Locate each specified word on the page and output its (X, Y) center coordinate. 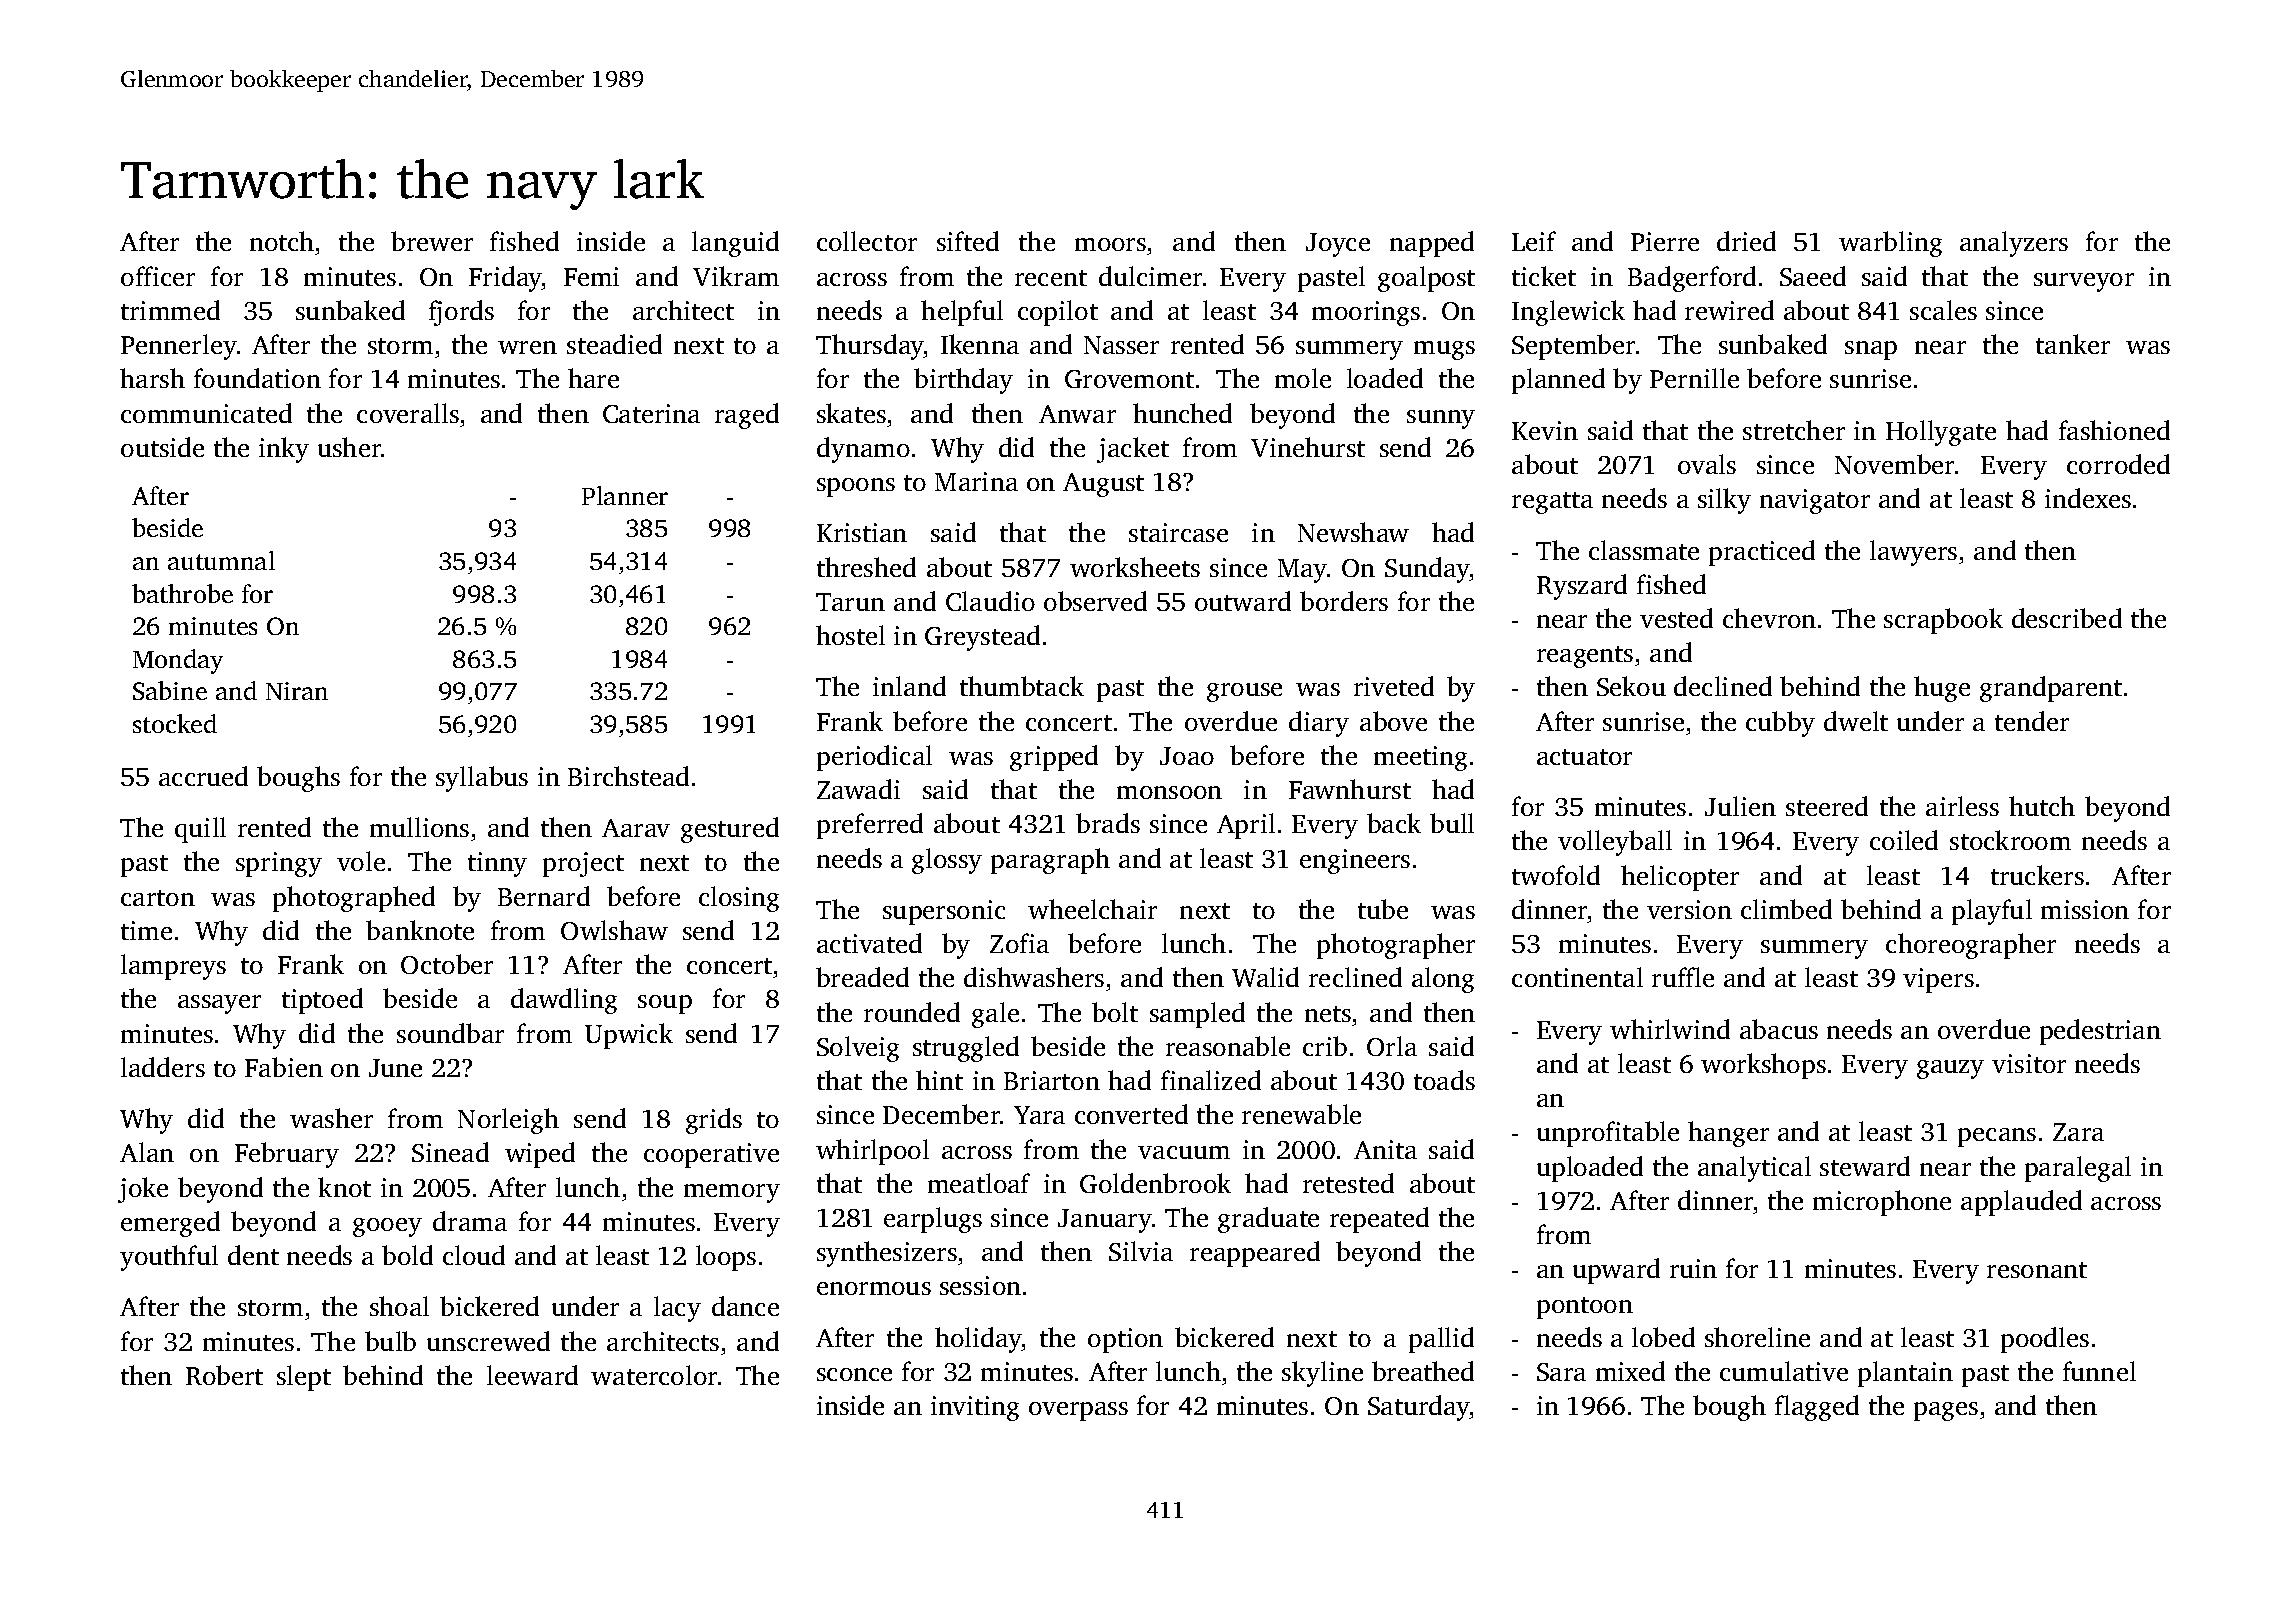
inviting (975, 1408)
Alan (147, 1152)
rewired (1729, 310)
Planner (625, 495)
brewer (432, 241)
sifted (968, 241)
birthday (963, 381)
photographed (354, 899)
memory (732, 1193)
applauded (2021, 1203)
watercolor (654, 1375)
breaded (862, 977)
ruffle (1683, 977)
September (1573, 347)
